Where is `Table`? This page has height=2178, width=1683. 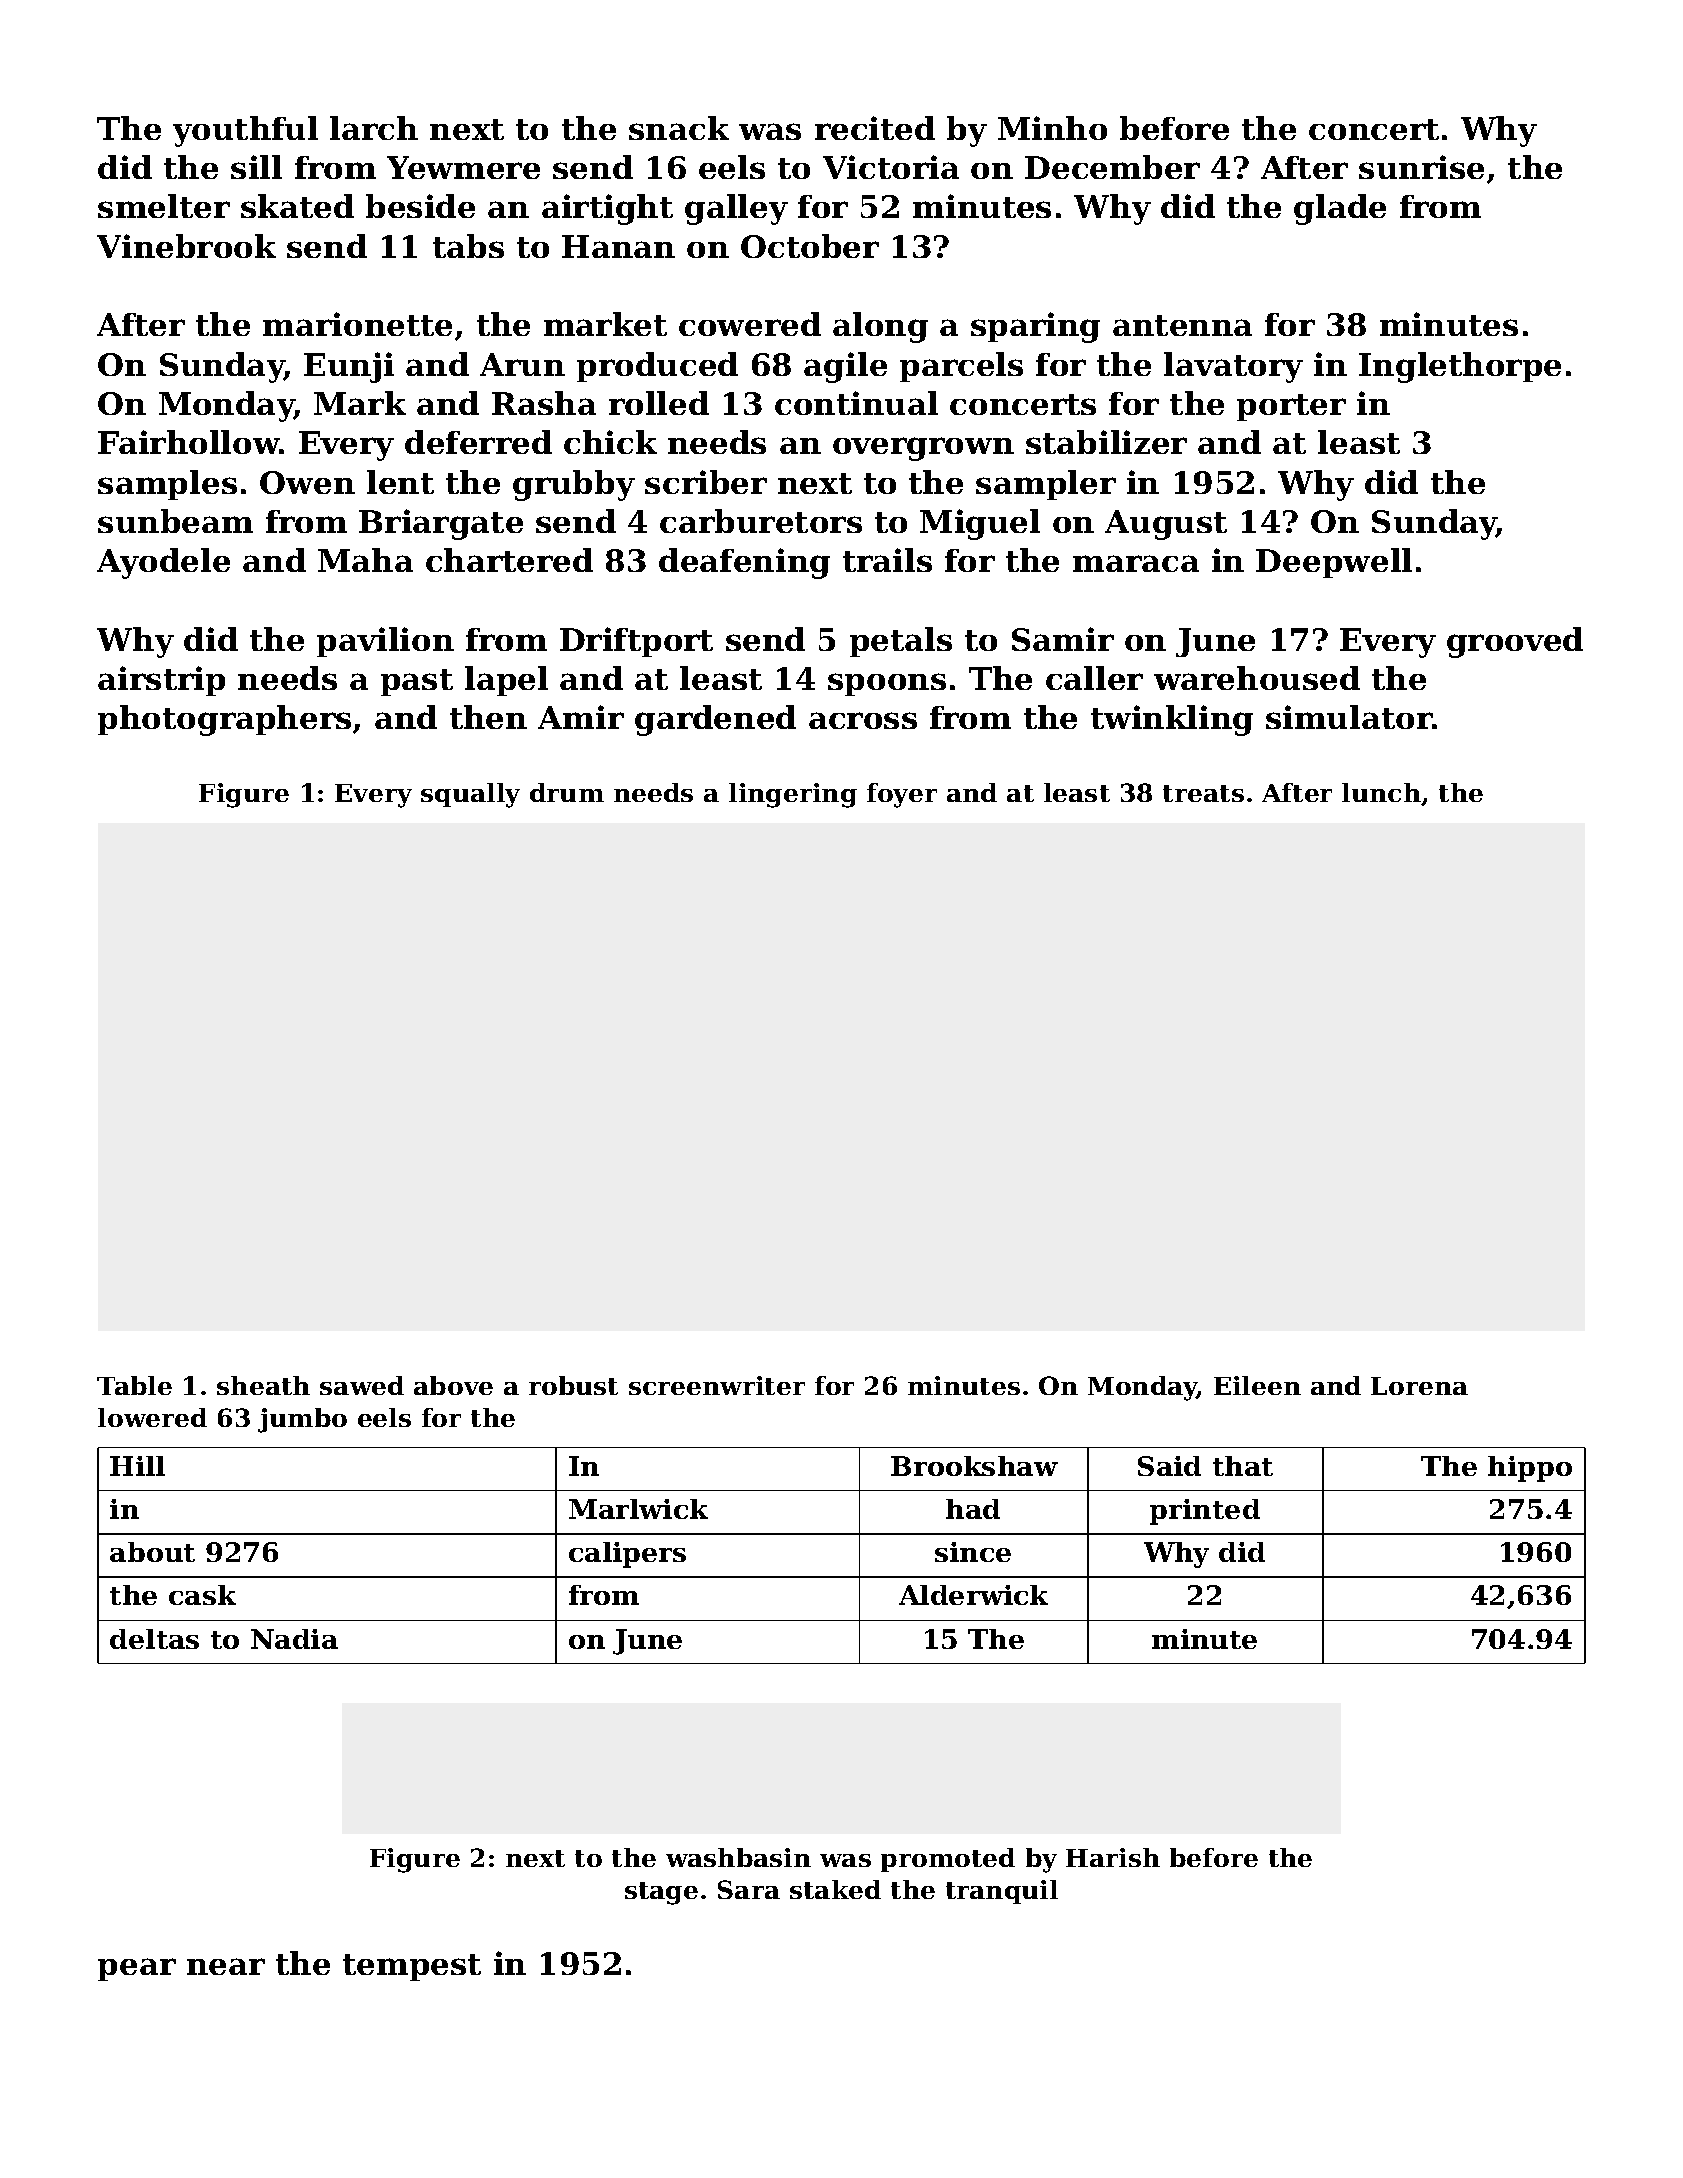
Table is located at coordinates (134, 1385).
